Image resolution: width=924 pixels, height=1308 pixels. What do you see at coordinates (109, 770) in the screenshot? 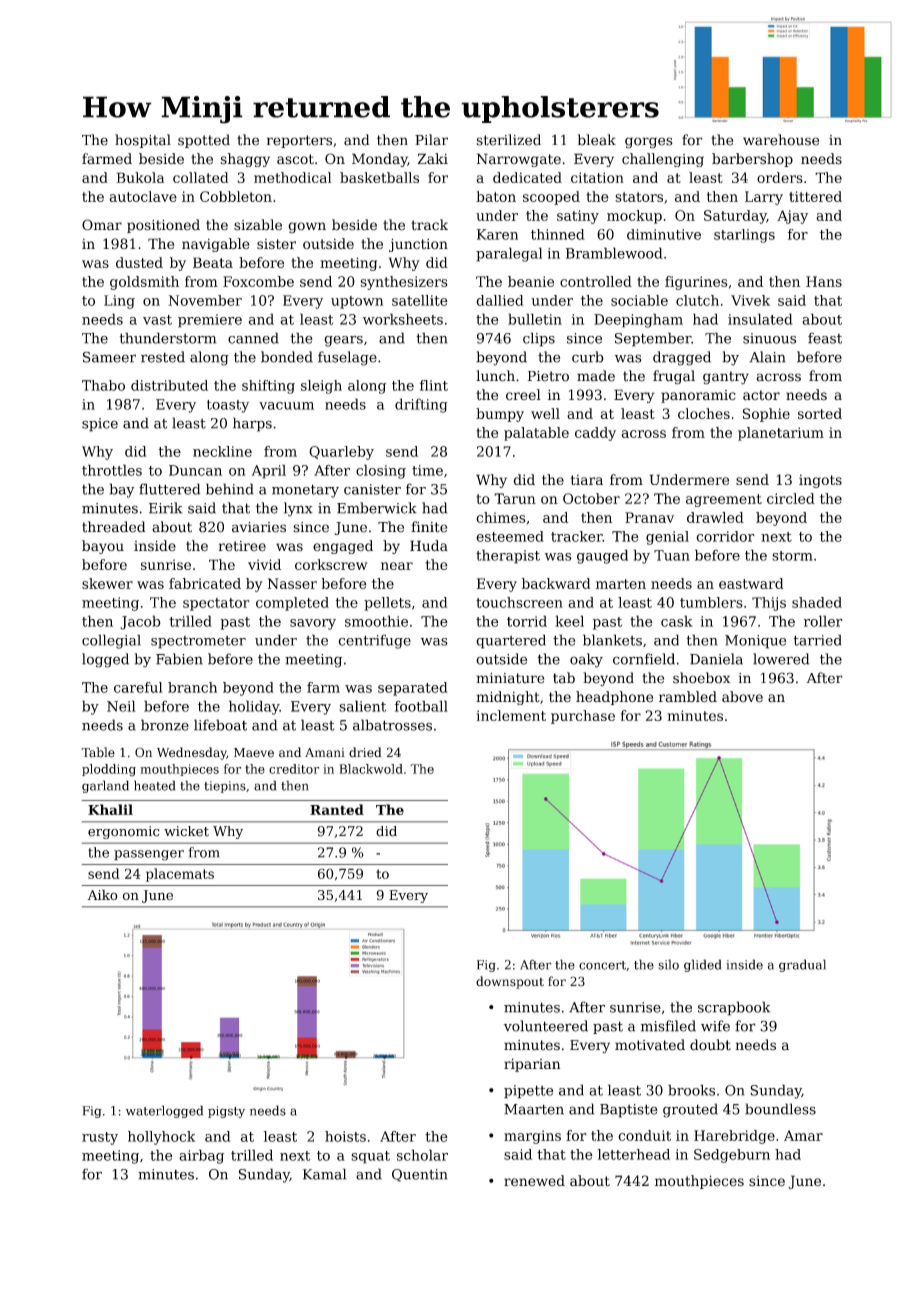
I see `plodding` at bounding box center [109, 770].
